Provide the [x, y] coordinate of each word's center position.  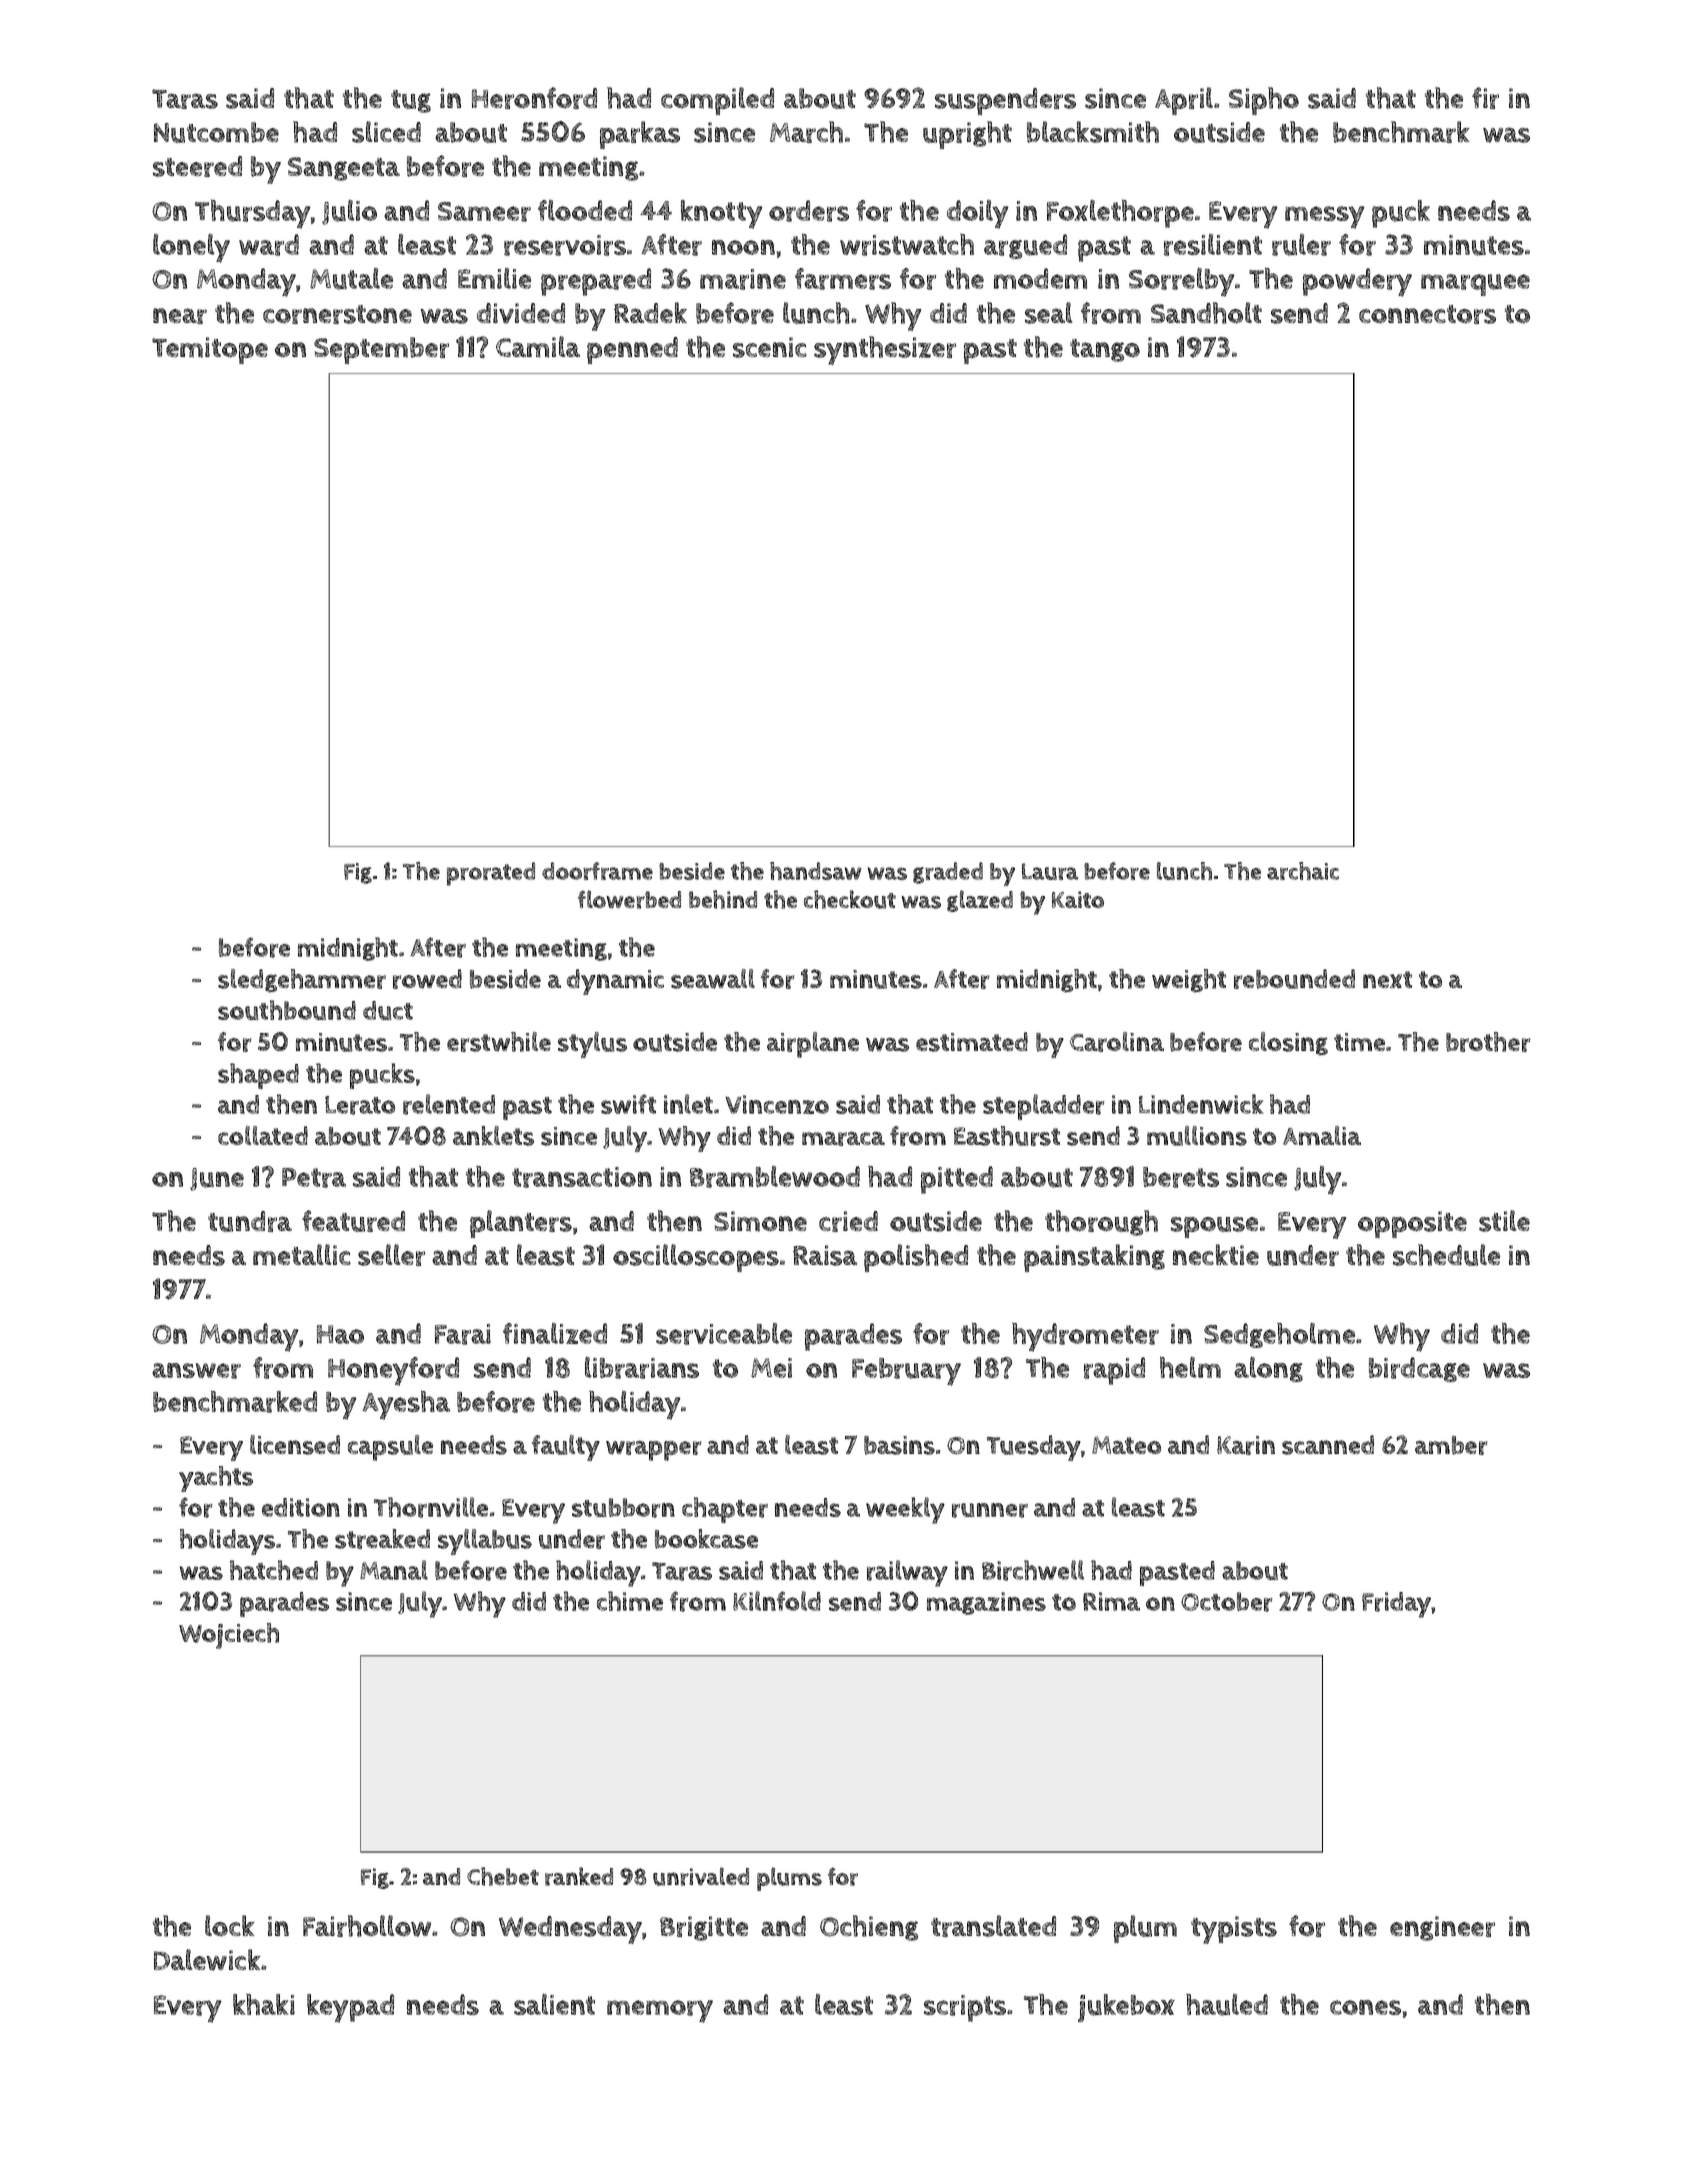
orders [809, 211]
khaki [264, 2004]
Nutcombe [216, 132]
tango [1105, 350]
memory [660, 2011]
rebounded [1294, 979]
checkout [850, 899]
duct [388, 1010]
